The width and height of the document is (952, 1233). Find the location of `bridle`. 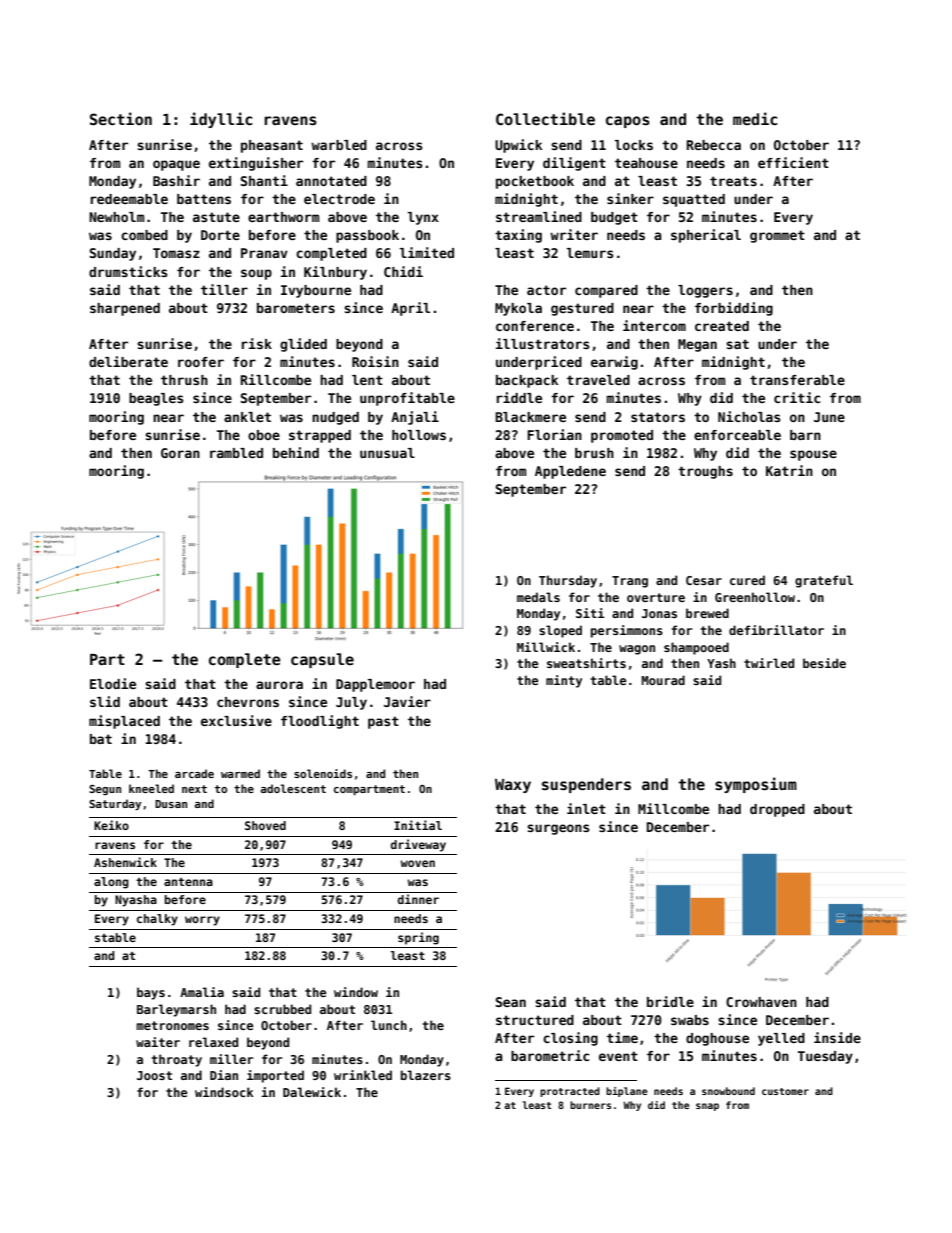

bridle is located at coordinates (670, 1001).
